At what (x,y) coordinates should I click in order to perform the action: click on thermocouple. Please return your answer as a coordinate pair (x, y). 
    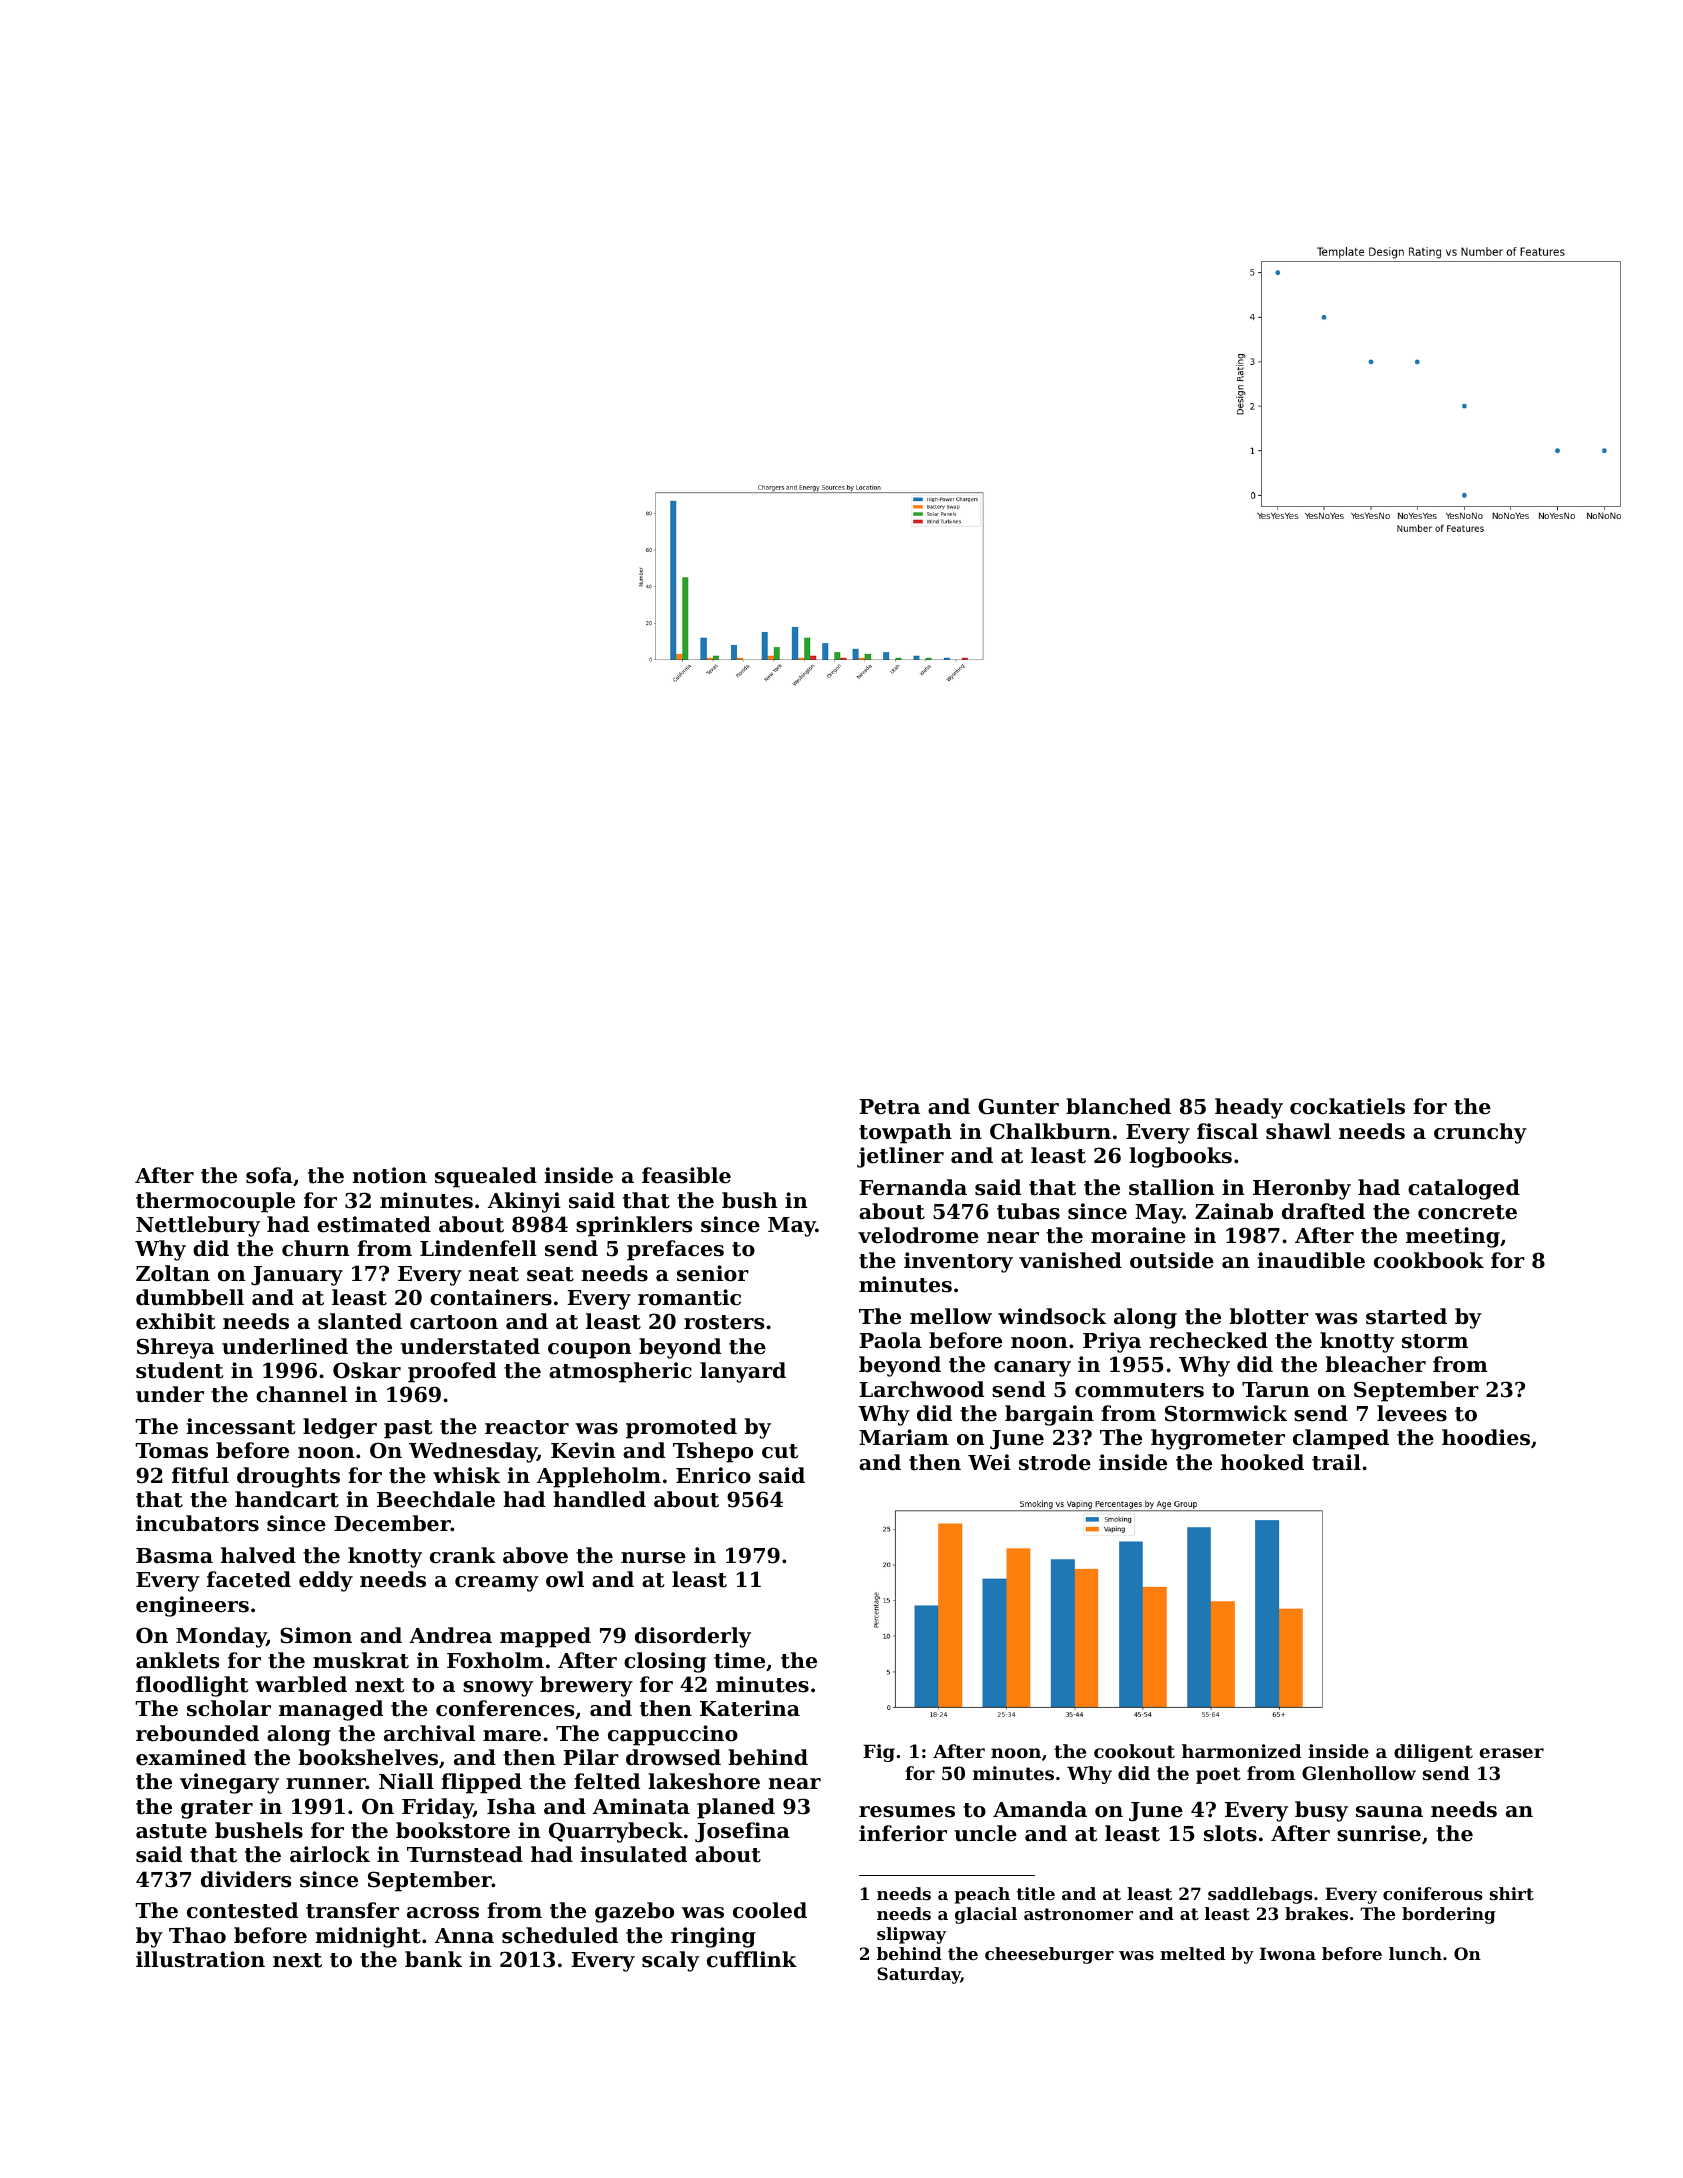
    Looking at the image, I should click on (215, 1202).
